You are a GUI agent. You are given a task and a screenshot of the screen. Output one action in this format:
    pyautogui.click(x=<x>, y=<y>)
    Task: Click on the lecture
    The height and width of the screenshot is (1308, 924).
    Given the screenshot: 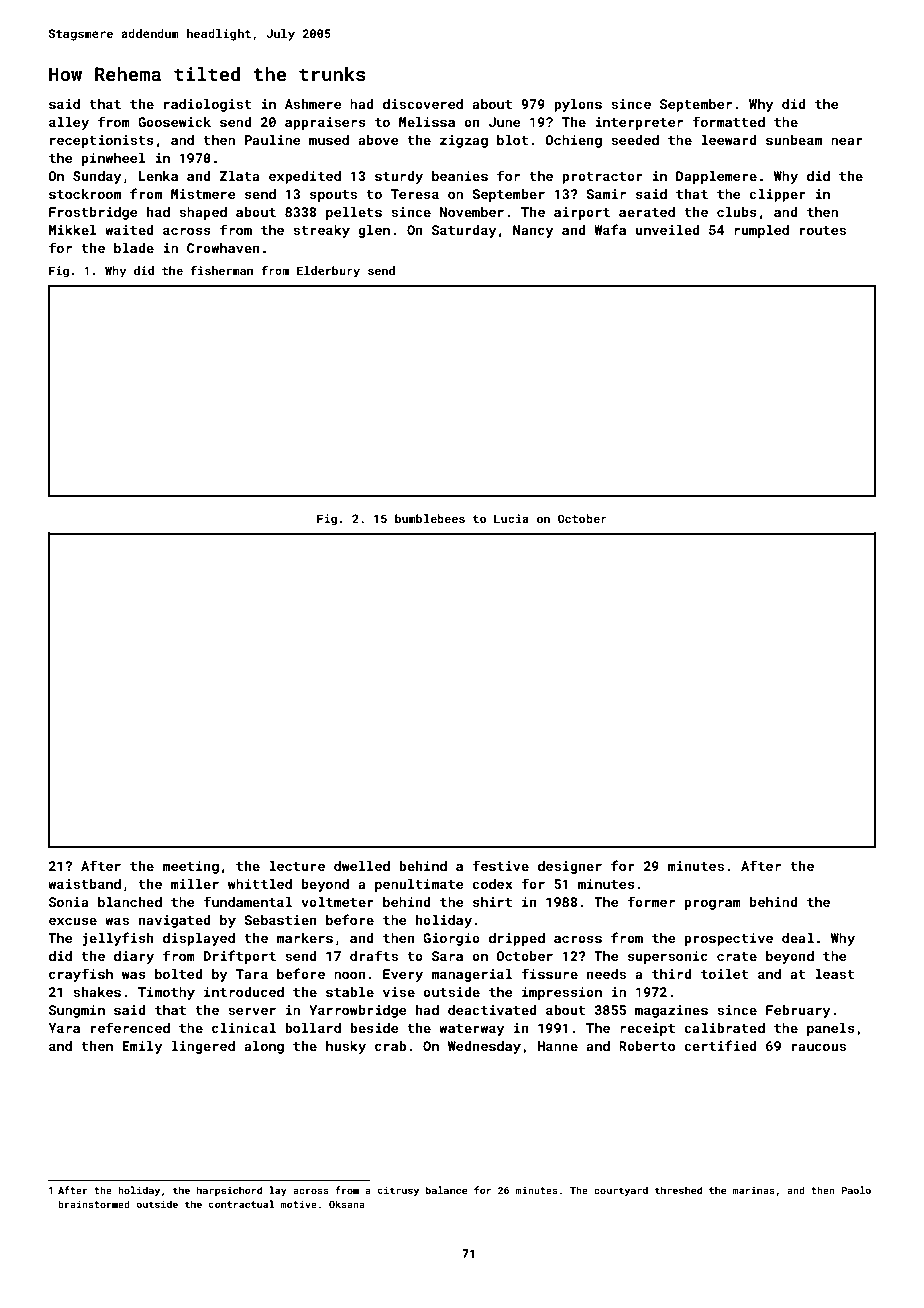 What is the action you would take?
    pyautogui.click(x=297, y=866)
